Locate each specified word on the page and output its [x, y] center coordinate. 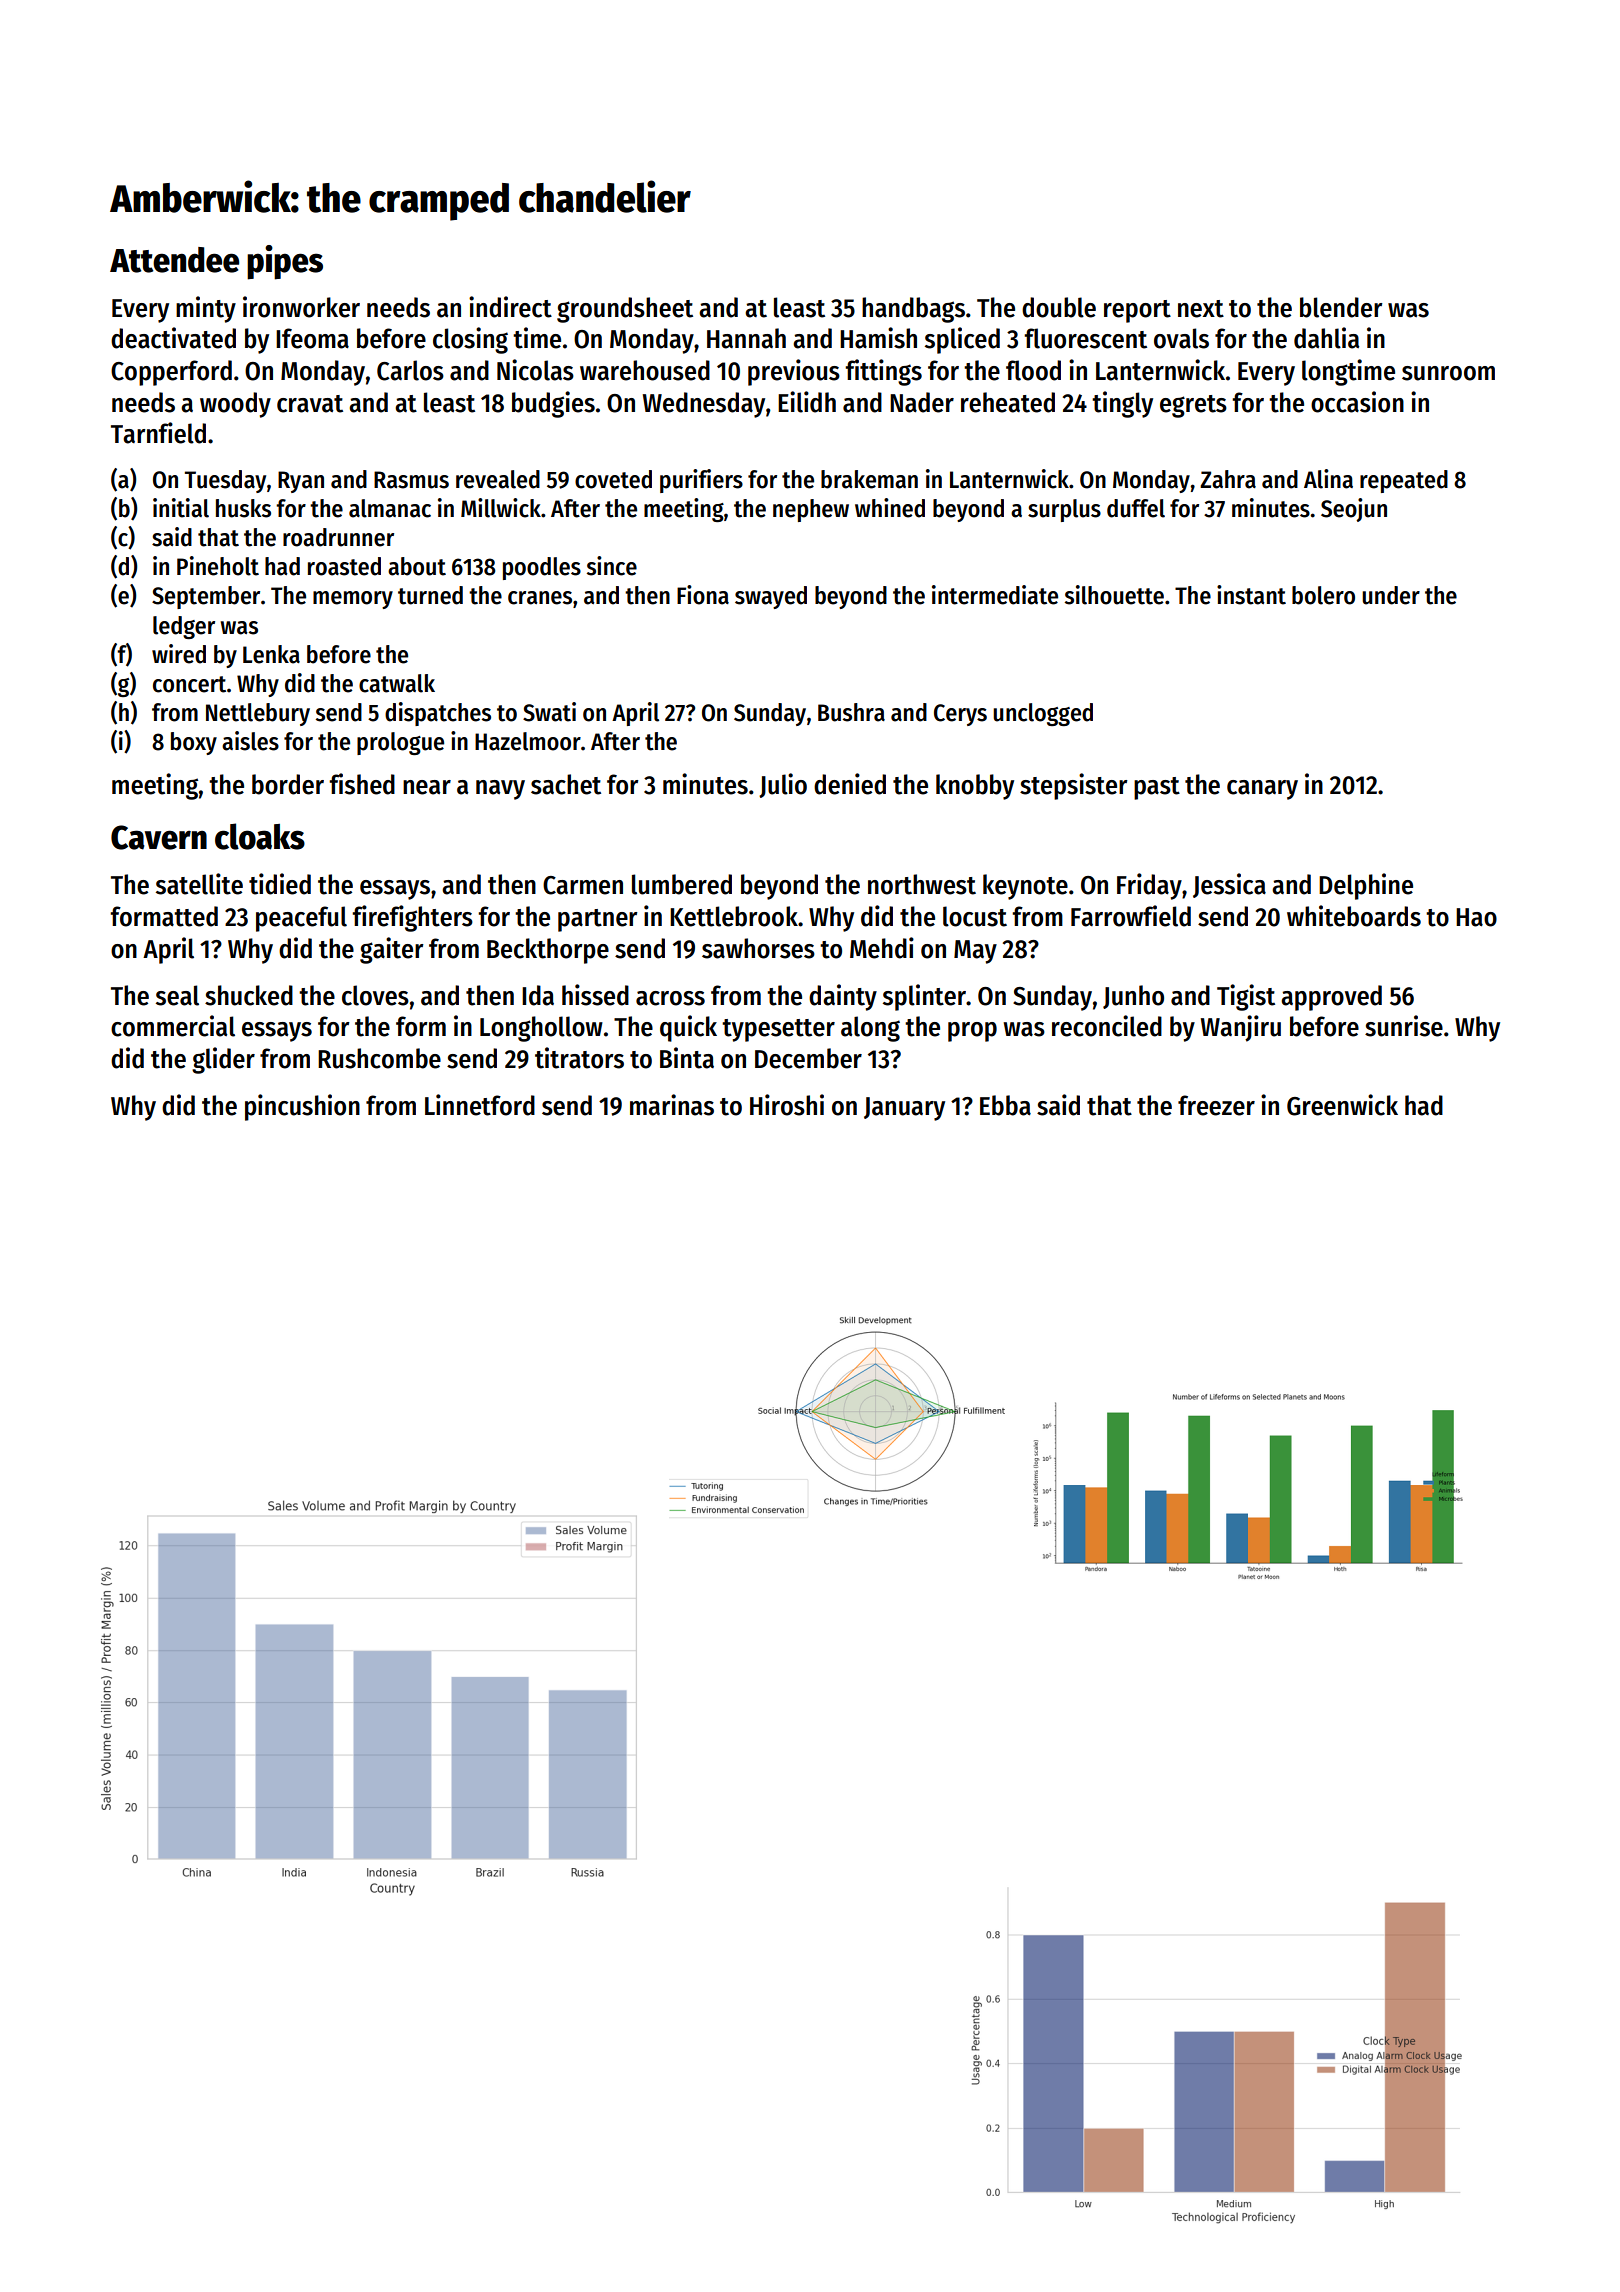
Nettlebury [258, 714]
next [1201, 309]
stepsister [1074, 786]
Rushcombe [379, 1058]
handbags [913, 310]
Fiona [703, 595]
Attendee [174, 260]
